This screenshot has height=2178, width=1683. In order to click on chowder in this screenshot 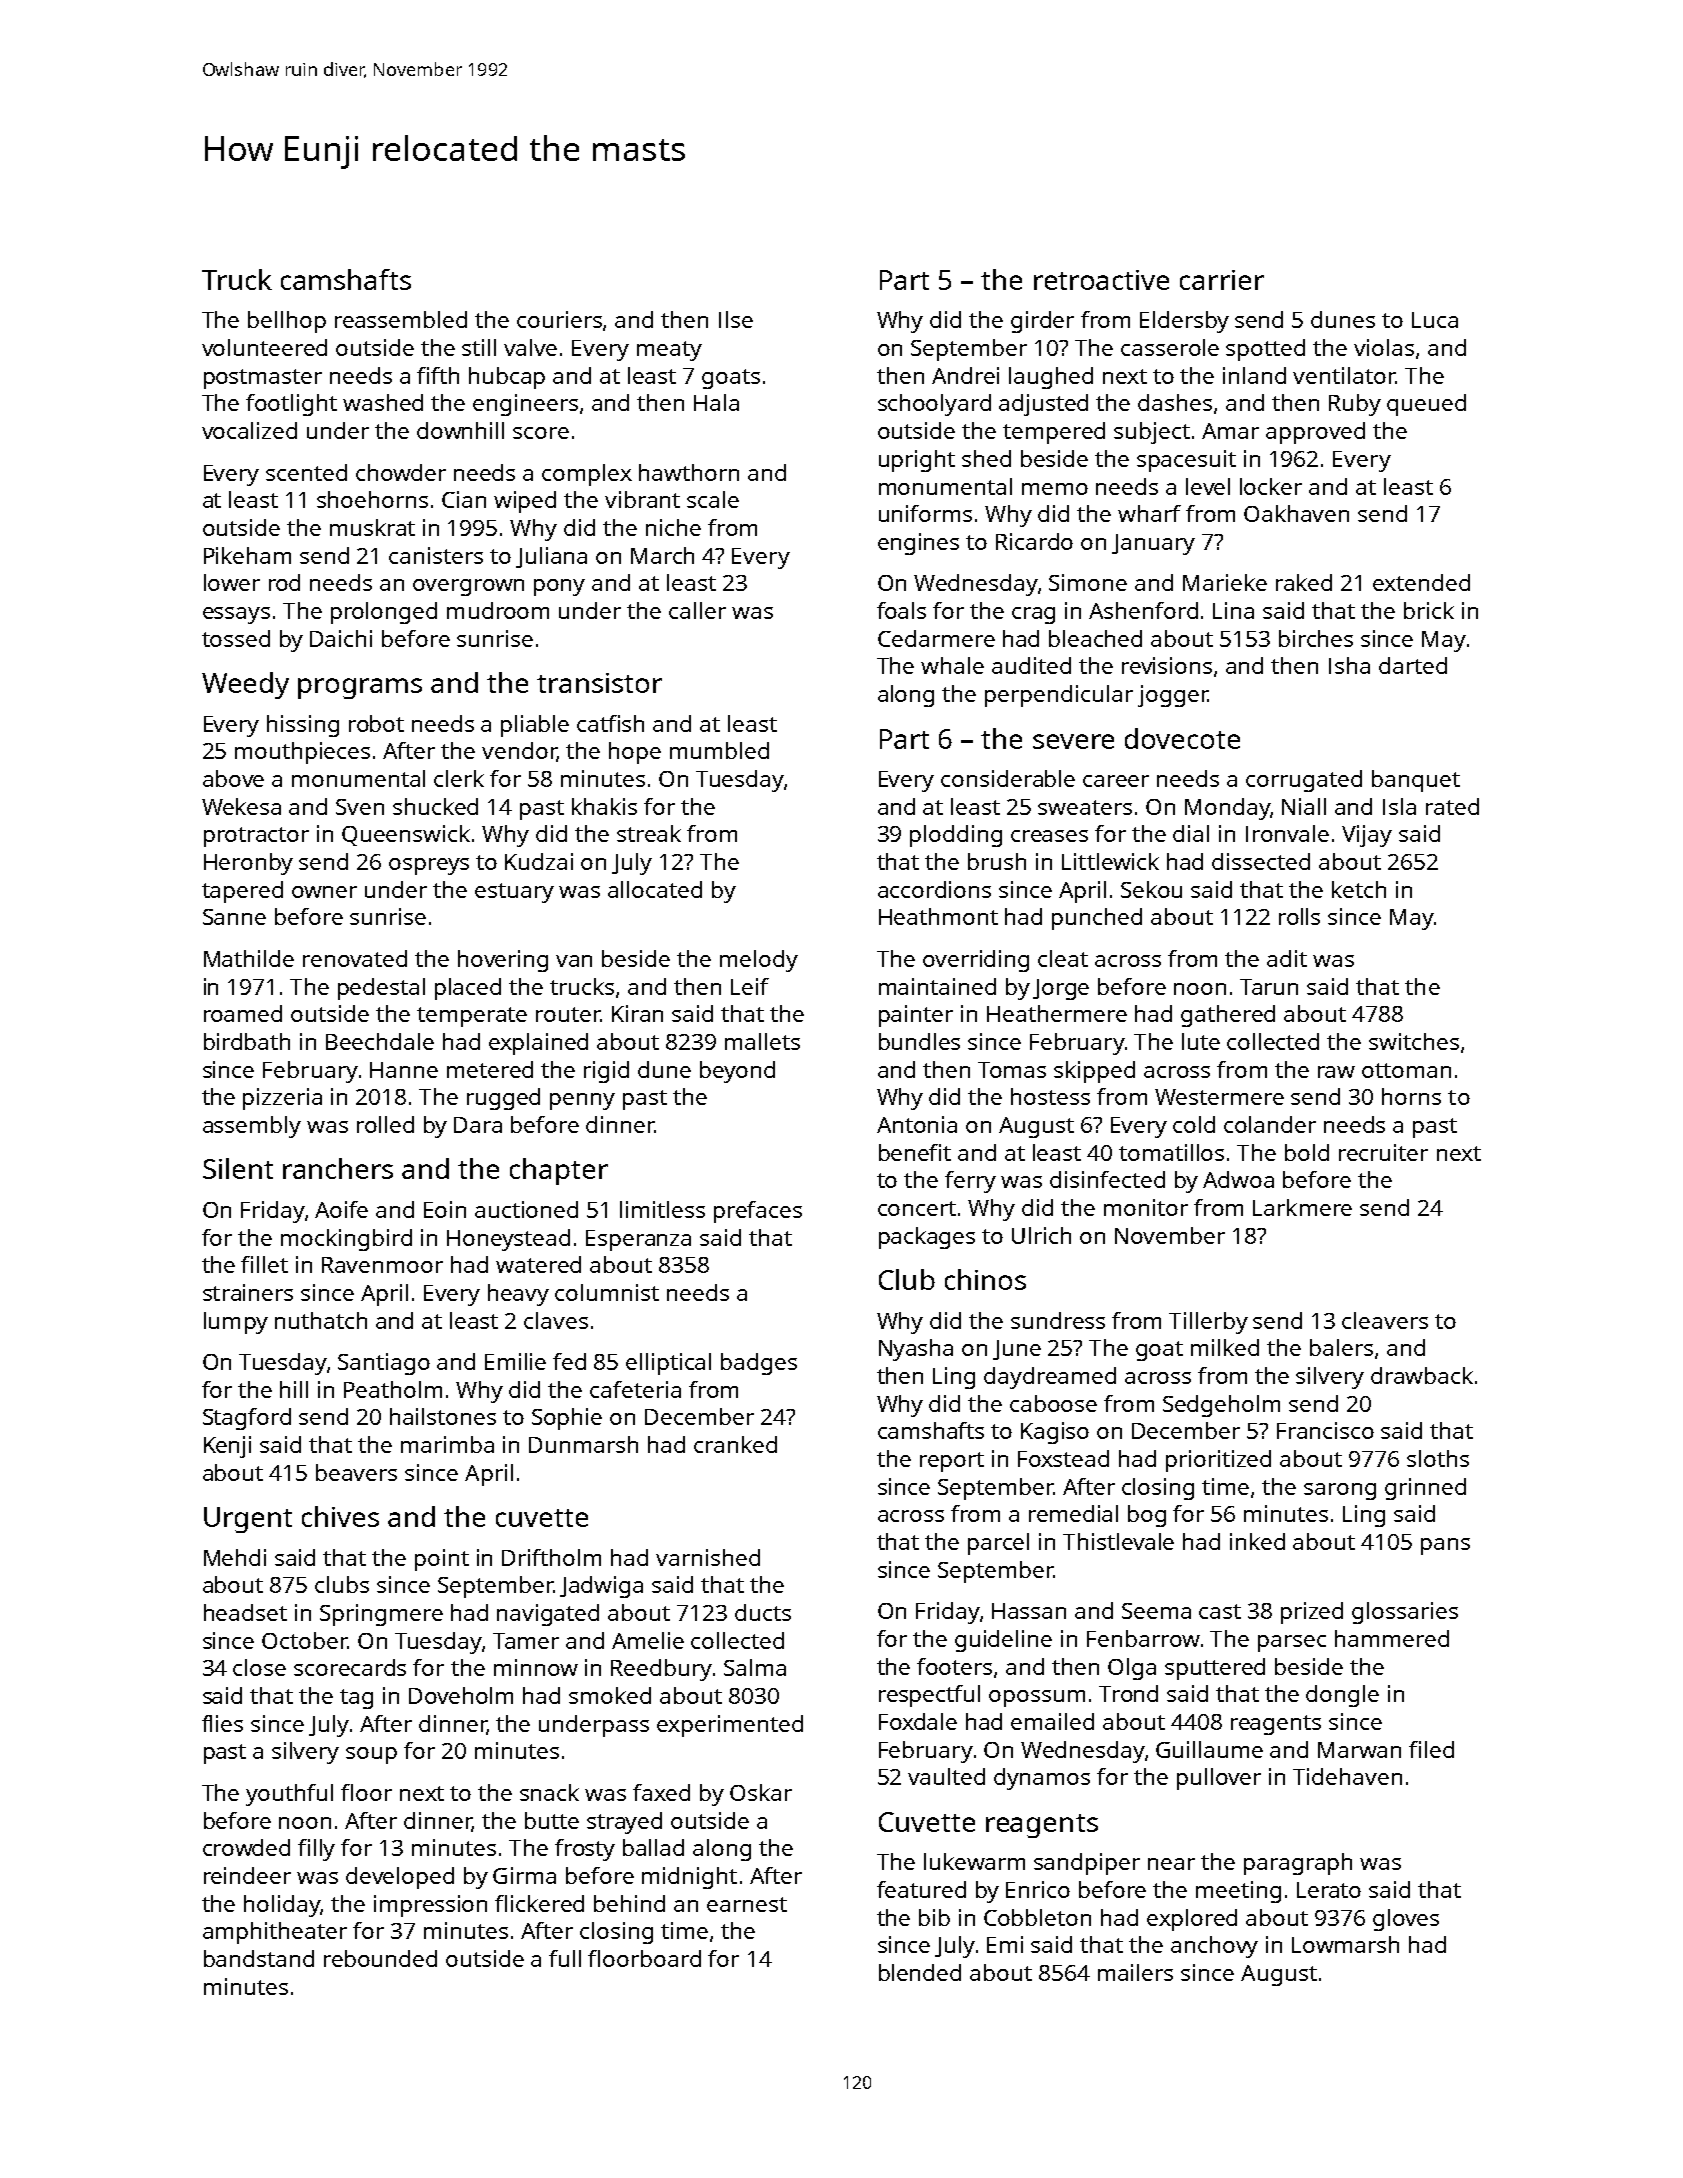, I will do `click(401, 472)`.
